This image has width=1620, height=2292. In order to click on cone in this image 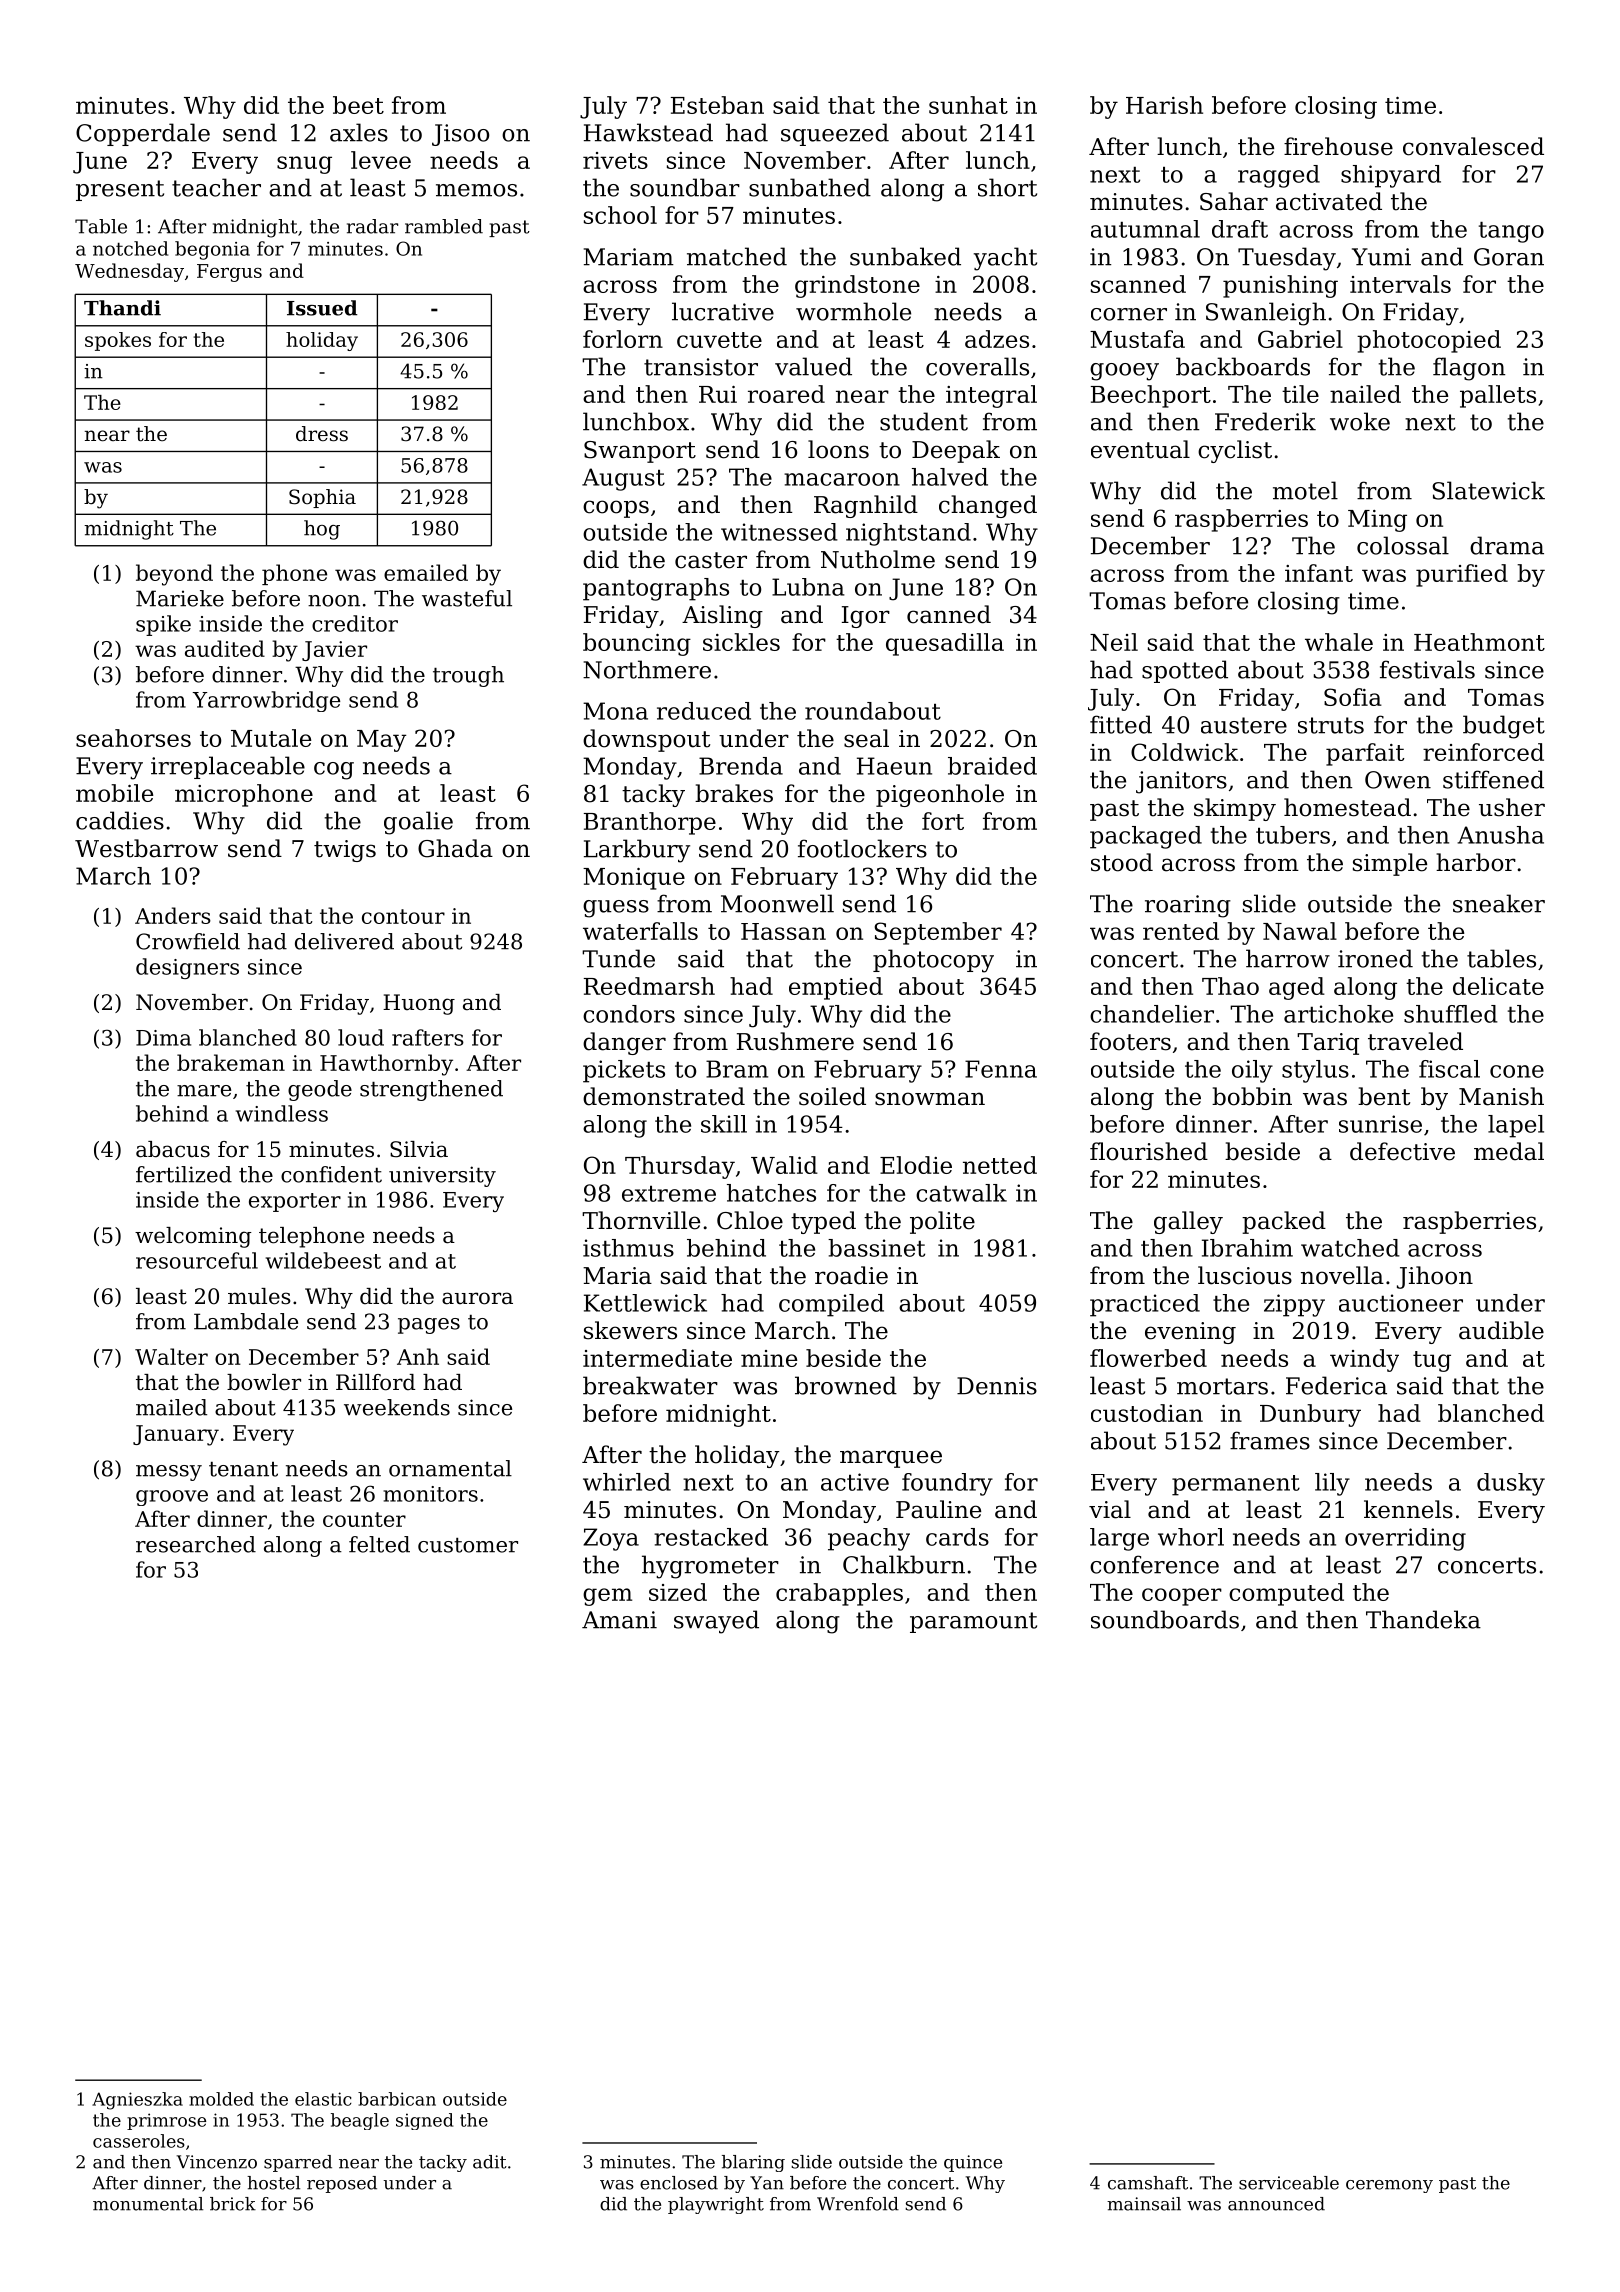, I will do `click(1517, 1071)`.
